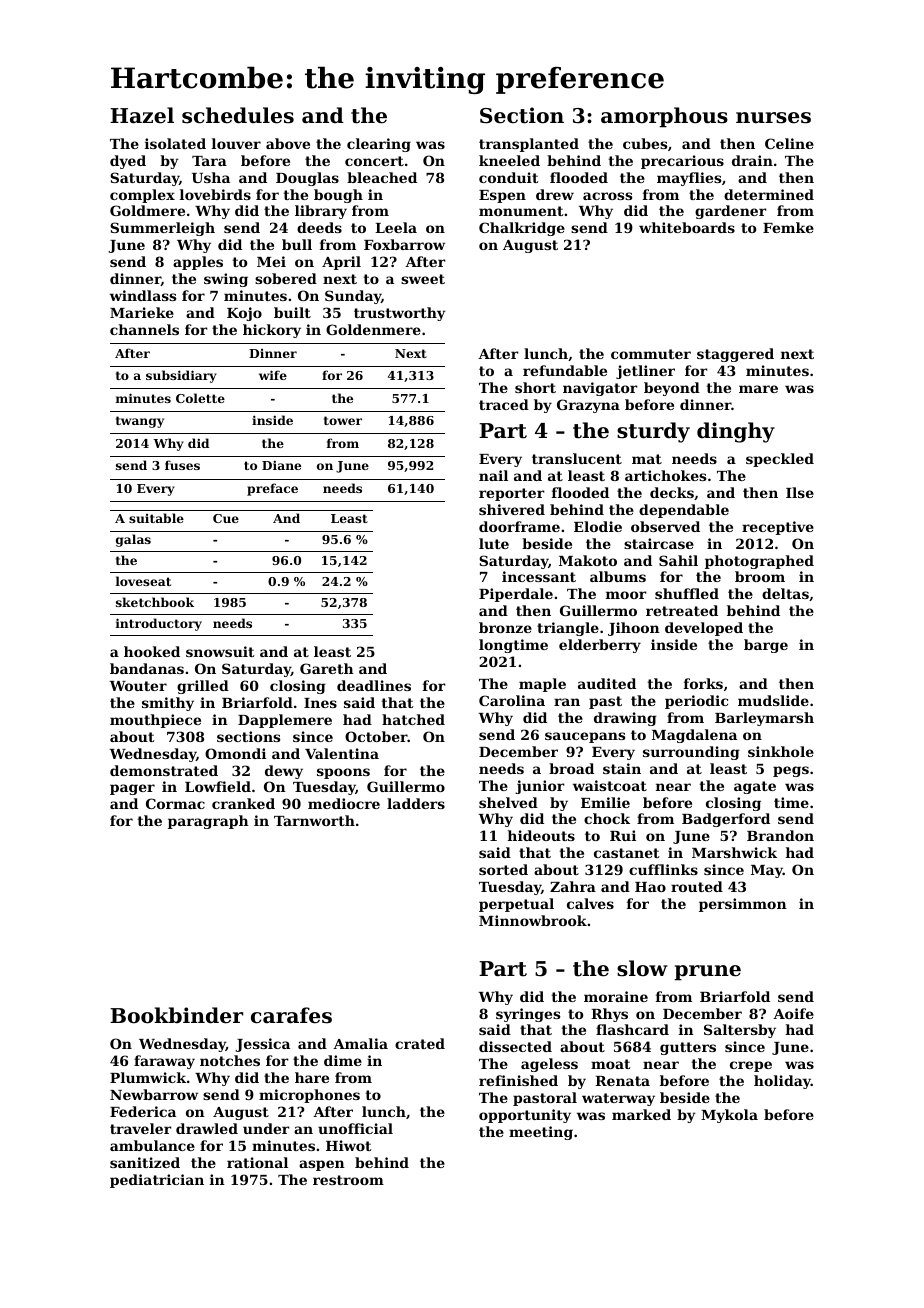  I want to click on preface, so click(272, 489).
